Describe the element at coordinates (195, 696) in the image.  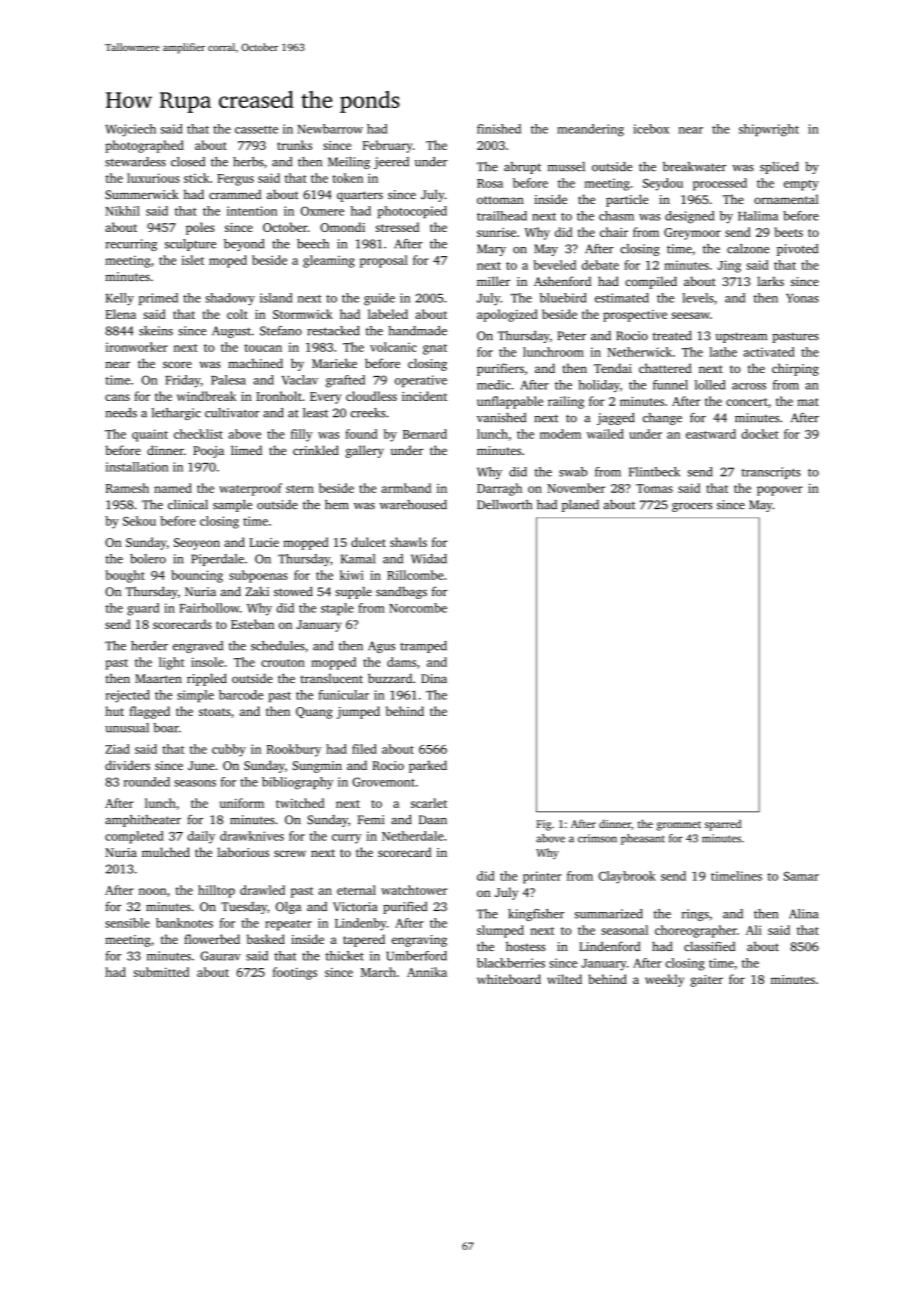
I see `simple` at that location.
